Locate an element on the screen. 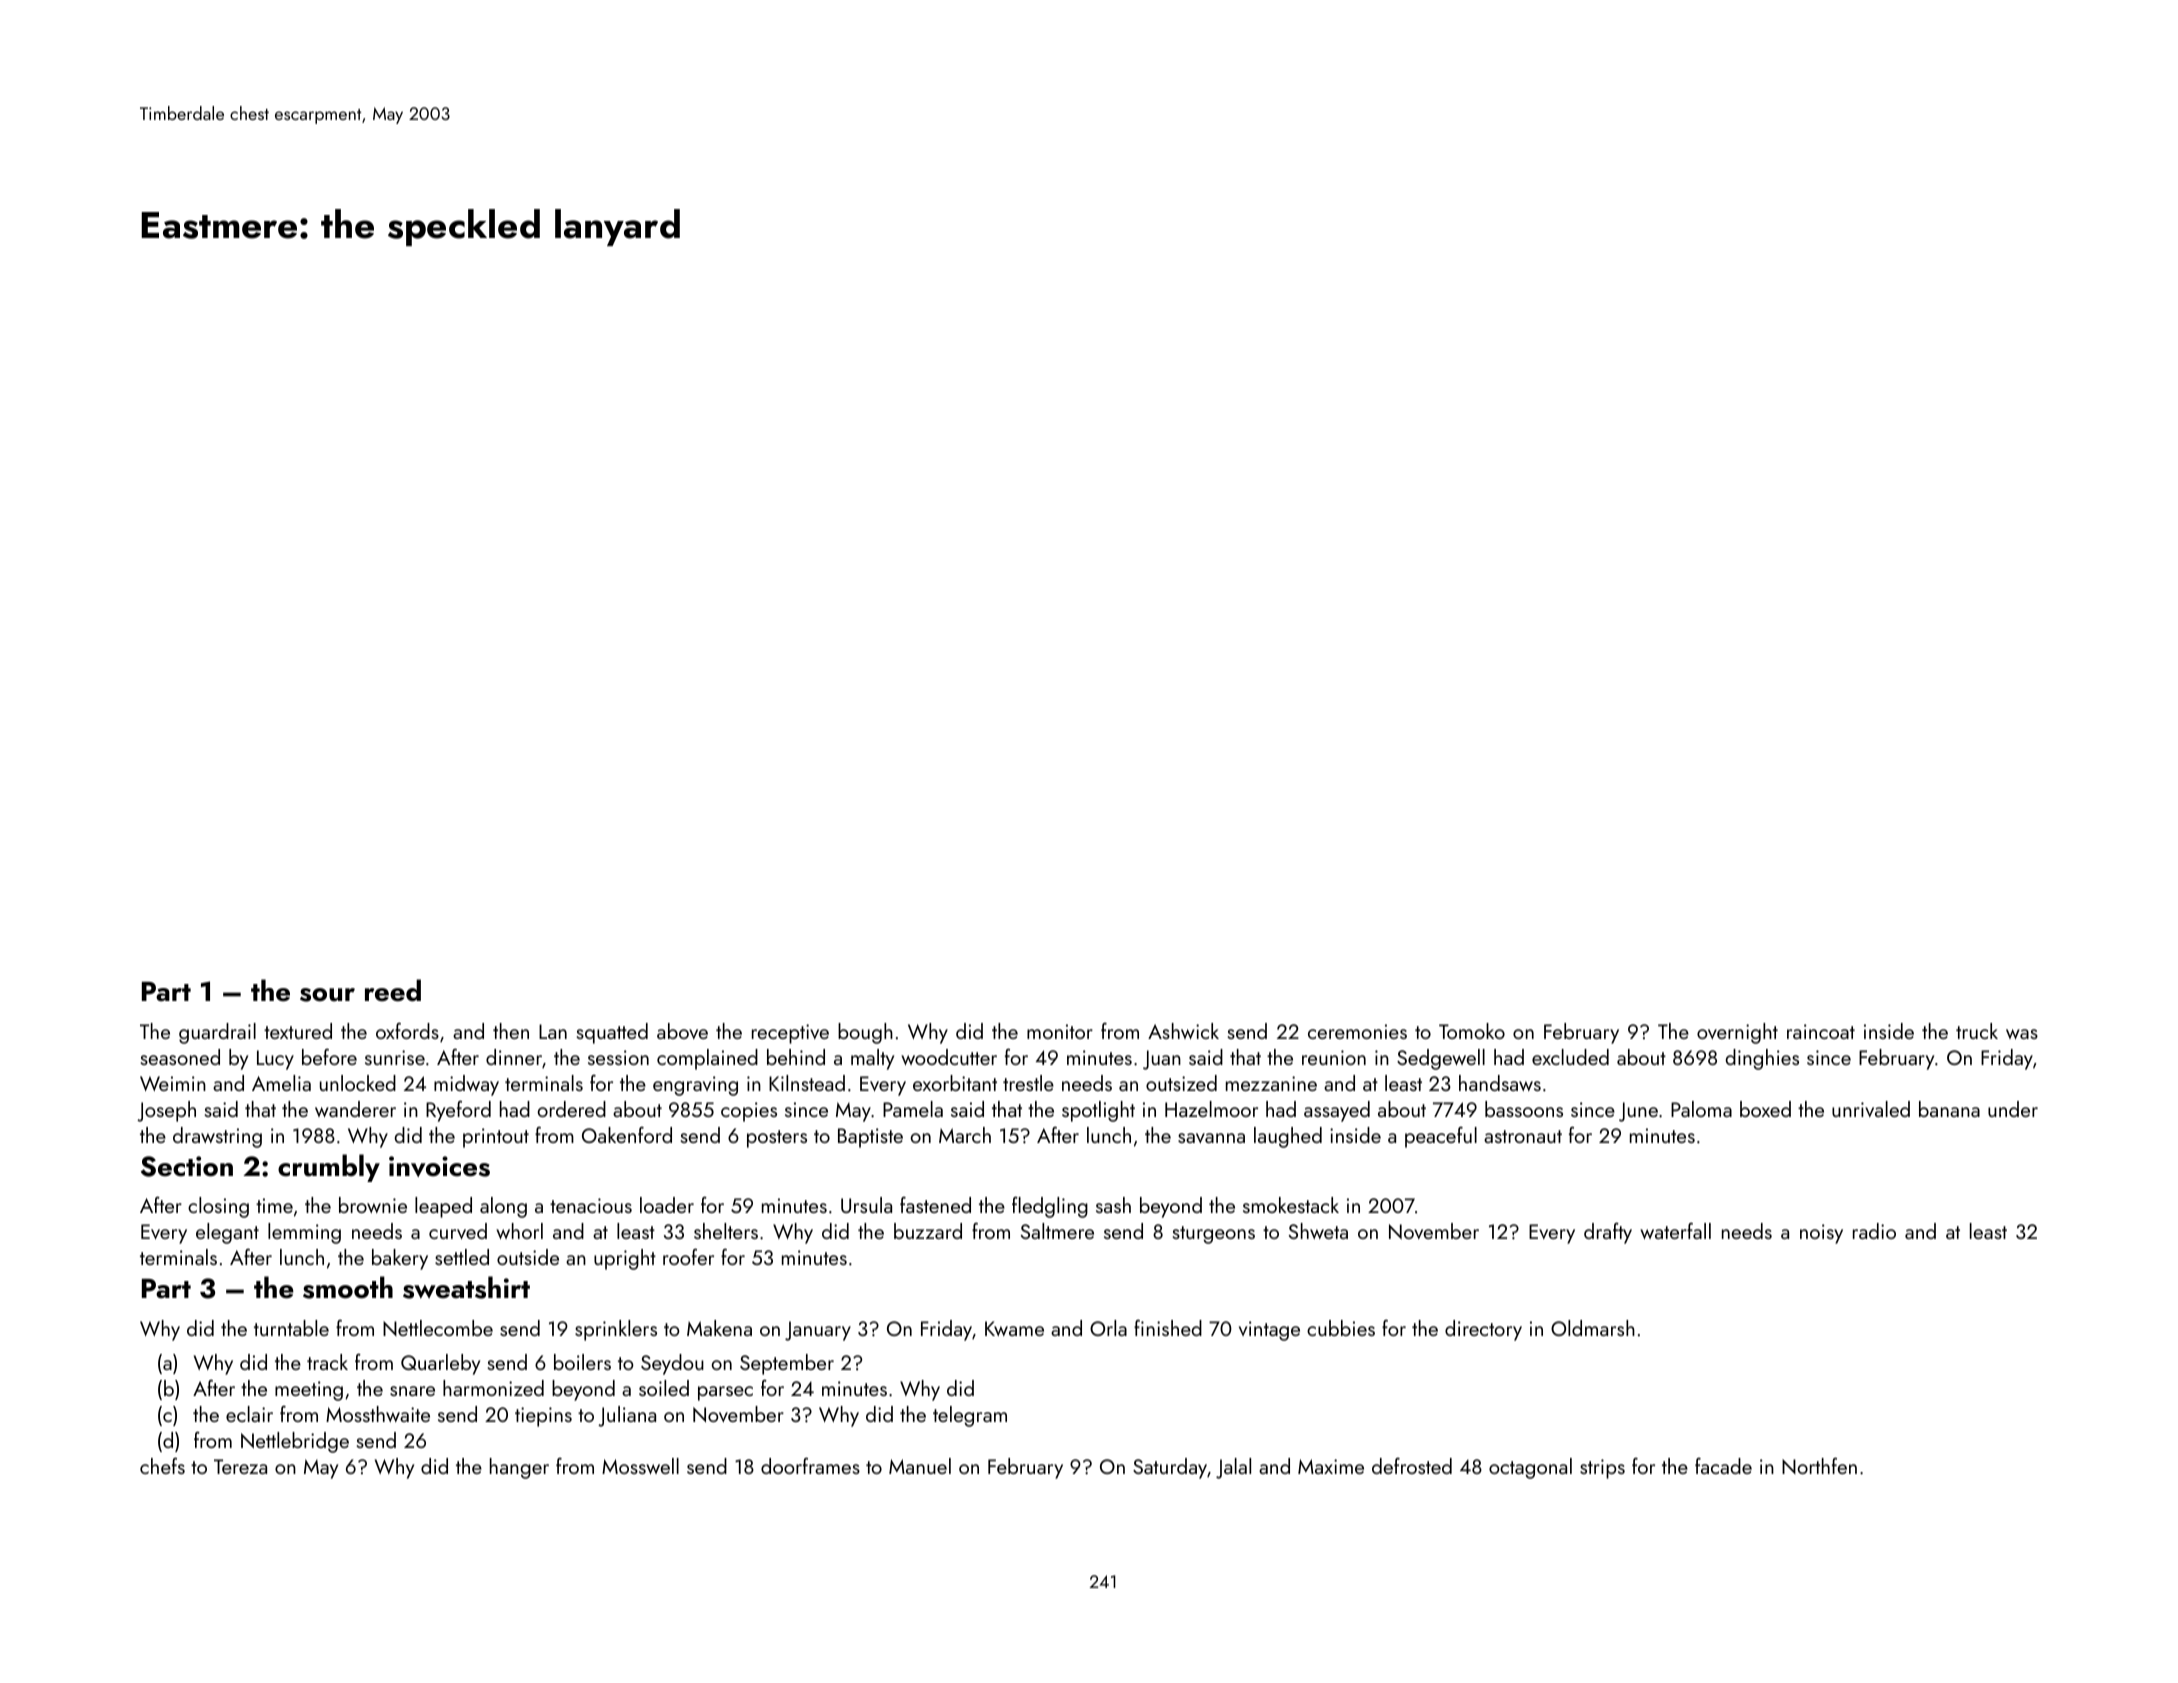  reed is located at coordinates (393, 990).
